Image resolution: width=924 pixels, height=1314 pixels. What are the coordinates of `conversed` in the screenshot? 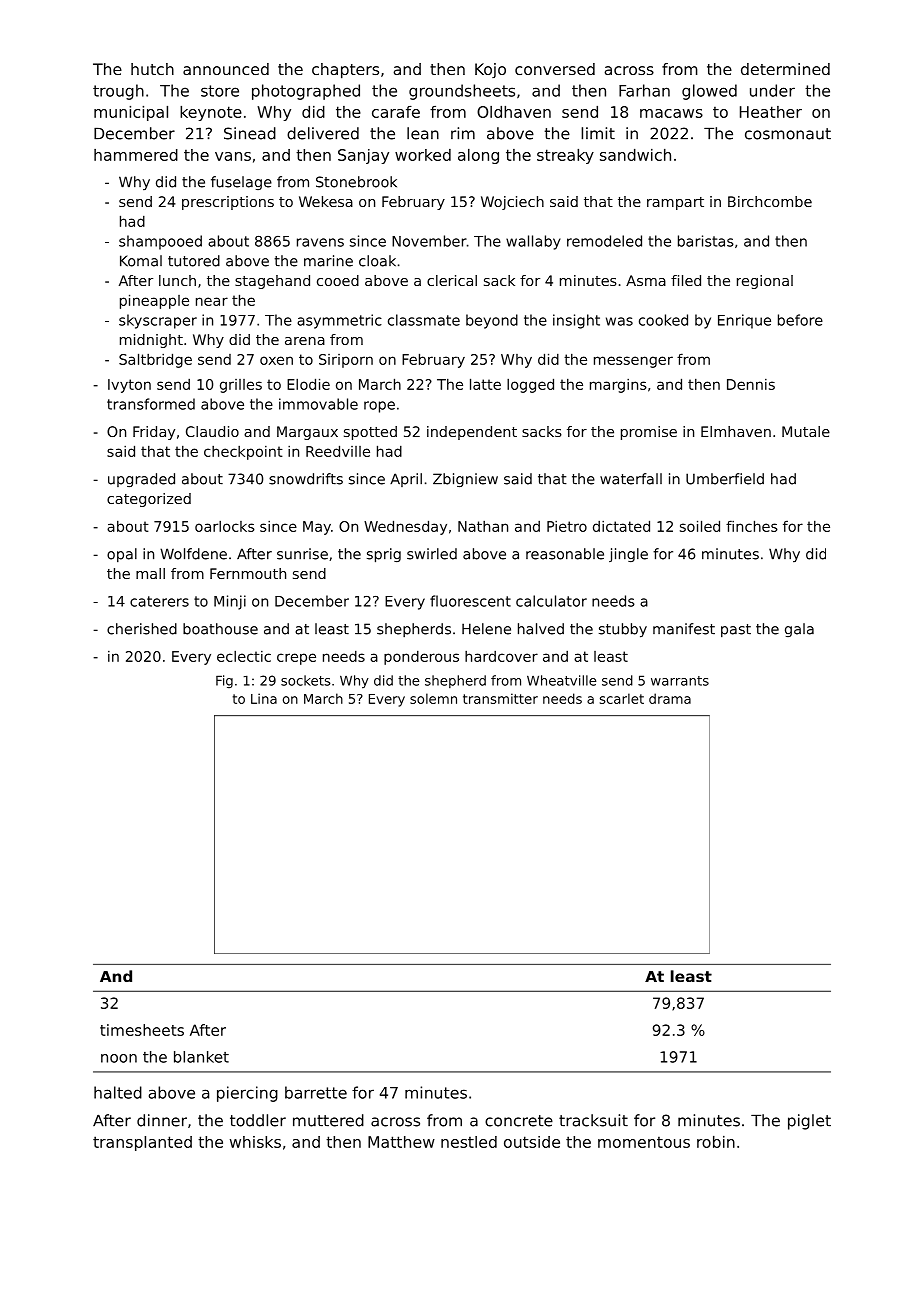 It's located at (555, 69).
